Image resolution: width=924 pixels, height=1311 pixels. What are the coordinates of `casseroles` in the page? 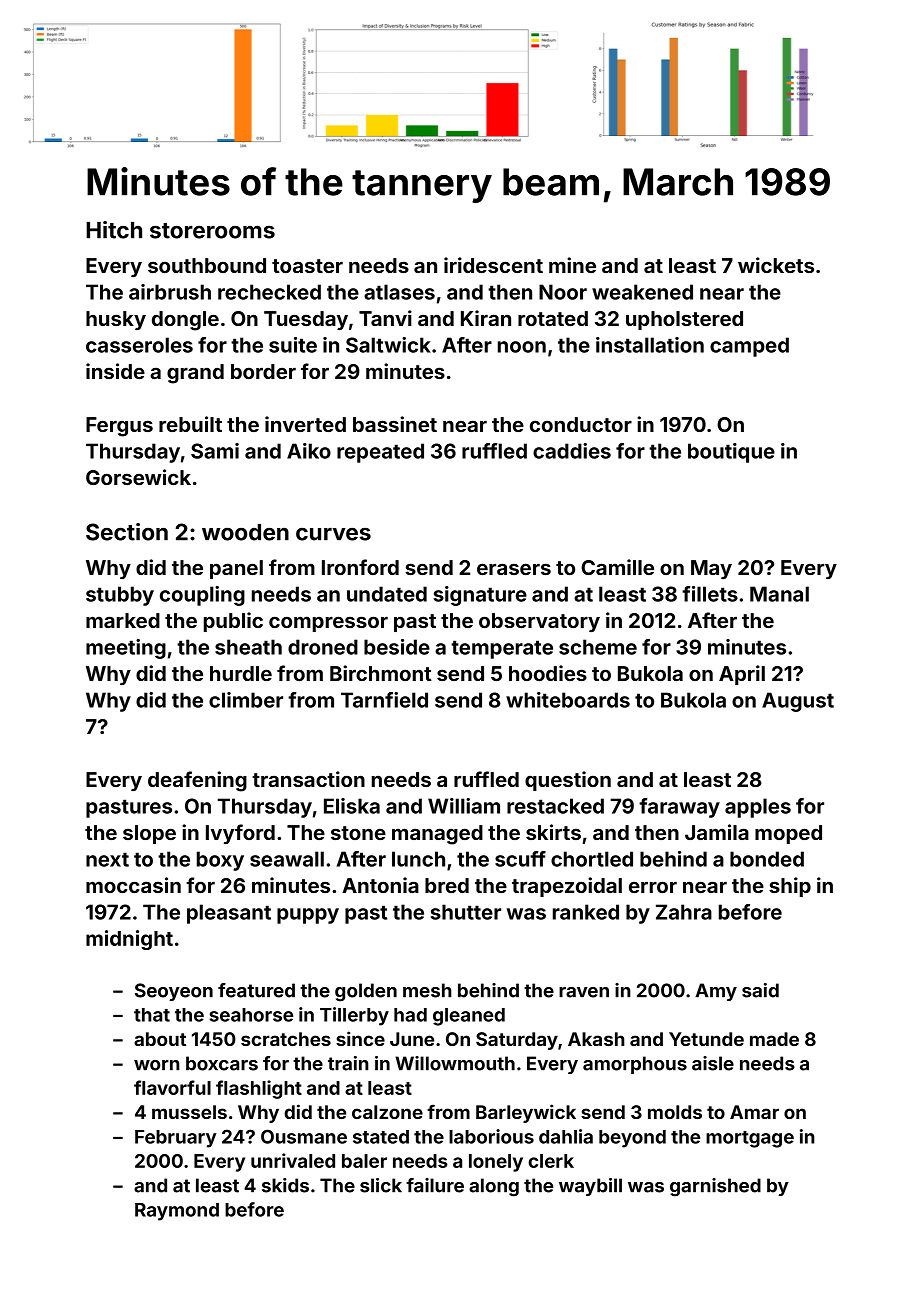 It's located at (139, 345).
